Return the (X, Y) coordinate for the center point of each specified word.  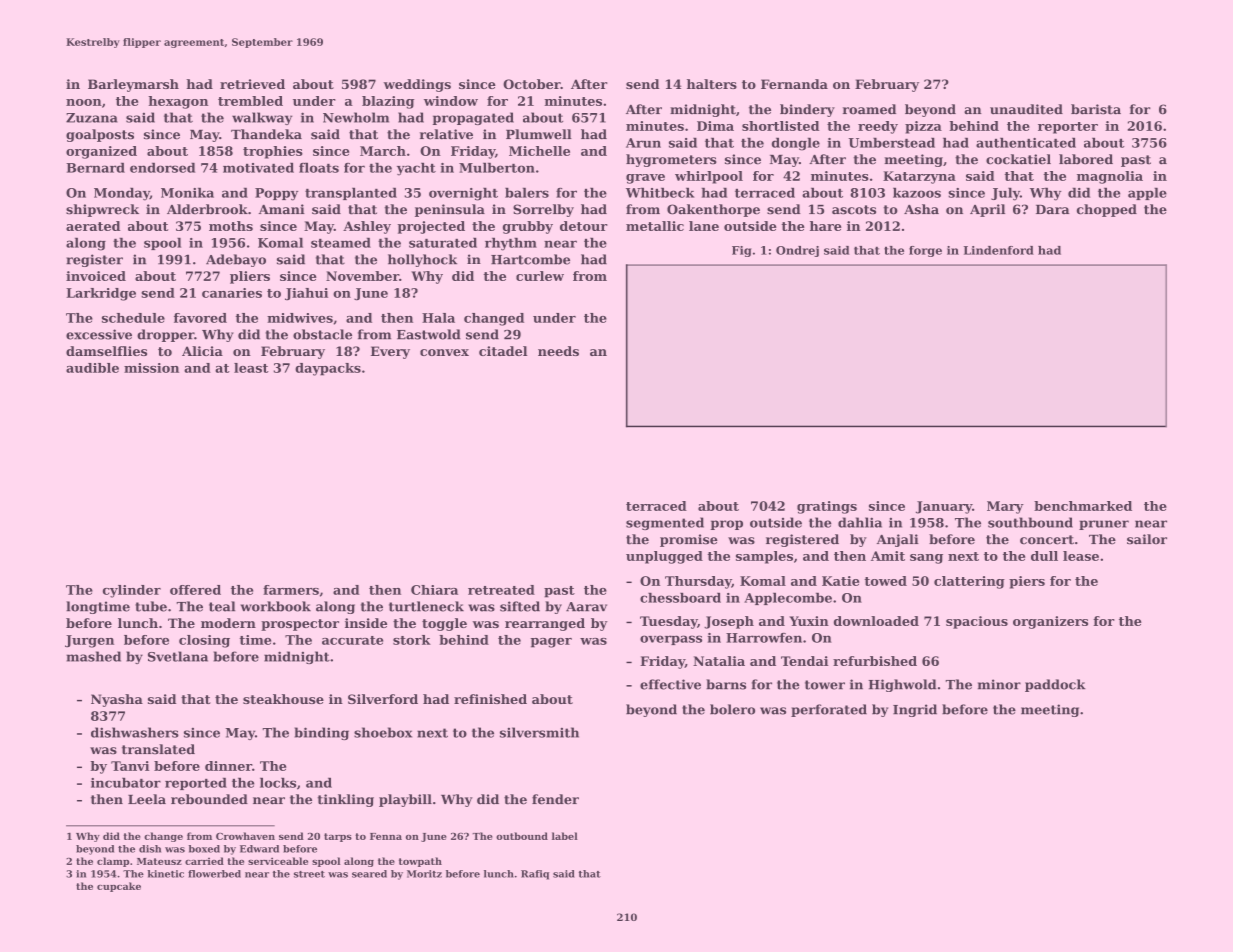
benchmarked (1083, 506)
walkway (262, 118)
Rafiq (535, 875)
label (565, 836)
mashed (93, 656)
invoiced (96, 276)
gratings (827, 507)
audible (92, 368)
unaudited (1026, 109)
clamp (113, 862)
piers (1027, 582)
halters (712, 84)
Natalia (719, 661)
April (987, 210)
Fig (742, 251)
